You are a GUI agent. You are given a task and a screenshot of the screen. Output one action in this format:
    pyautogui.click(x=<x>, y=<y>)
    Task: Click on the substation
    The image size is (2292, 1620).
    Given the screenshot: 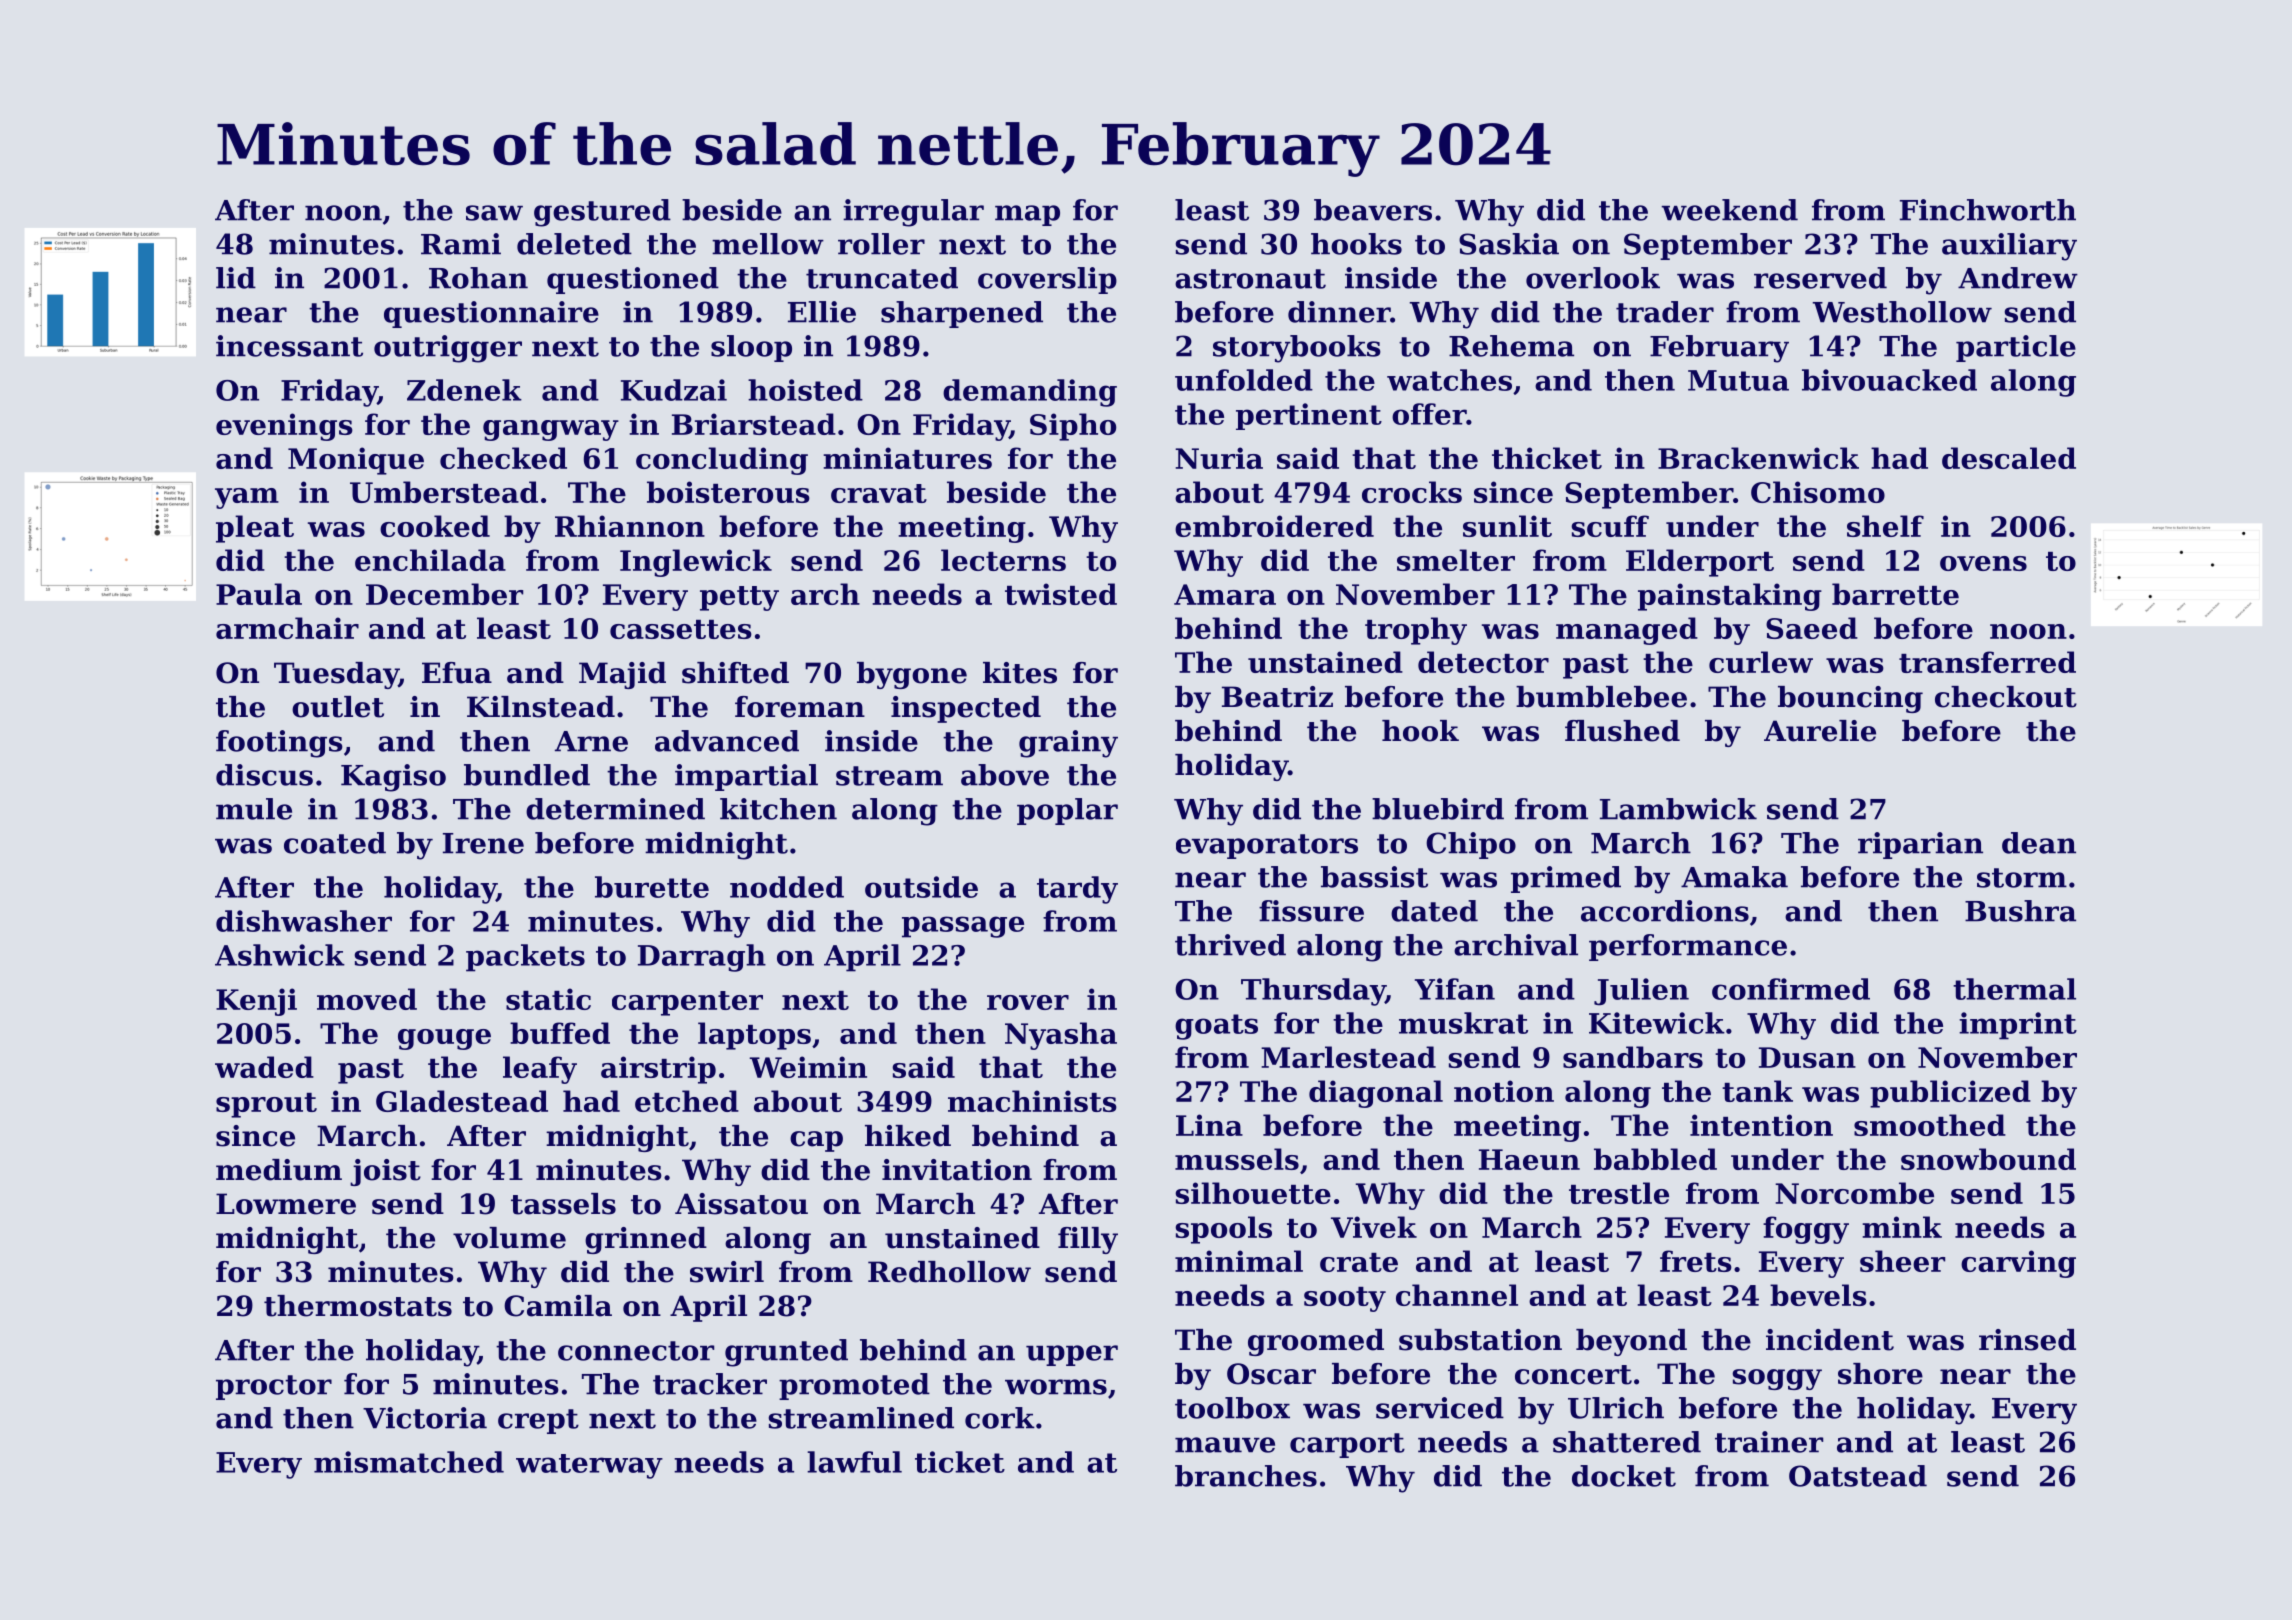 What is the action you would take?
    pyautogui.click(x=1480, y=1340)
